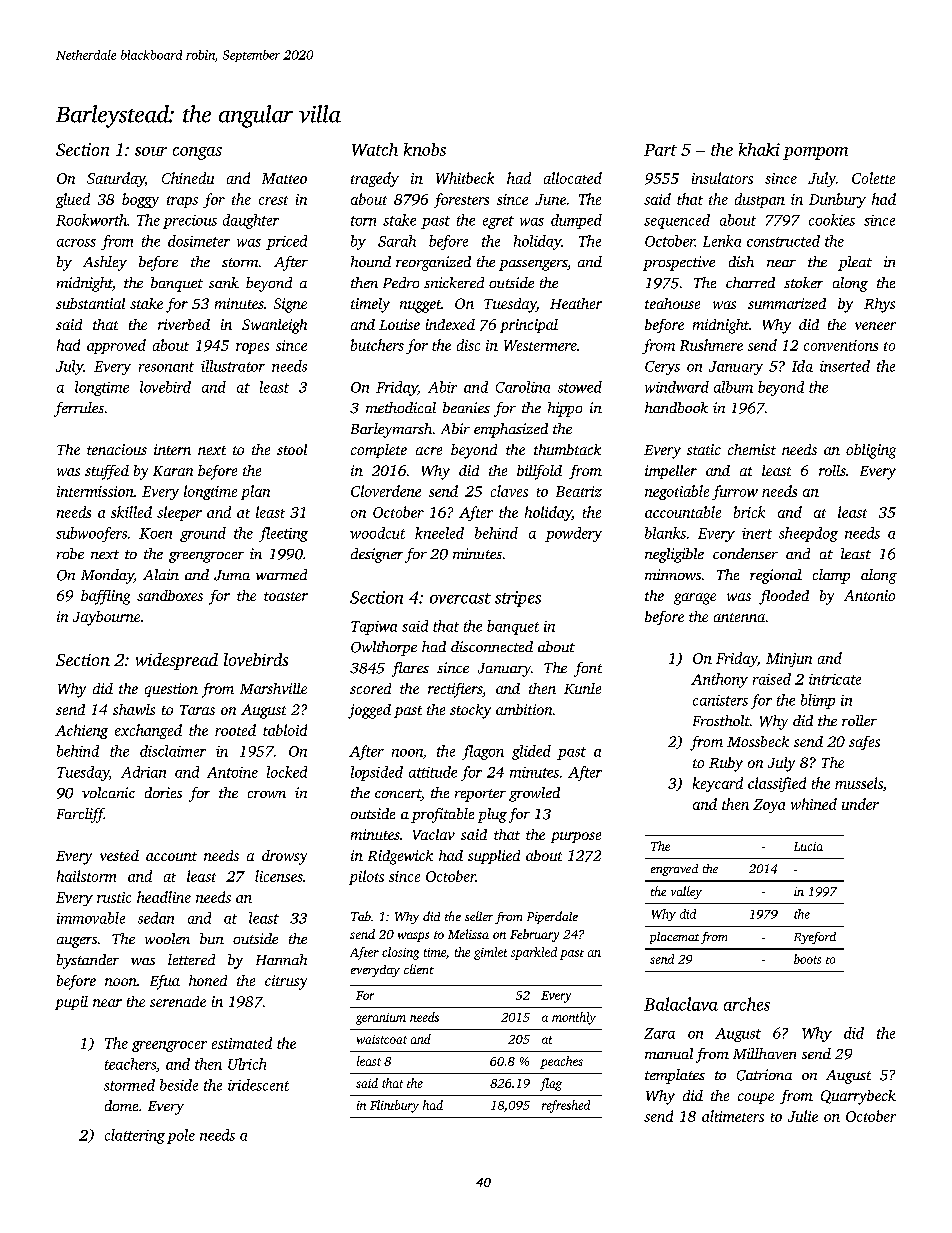 The image size is (952, 1233). Describe the element at coordinates (107, 472) in the screenshot. I see `stuffed` at that location.
